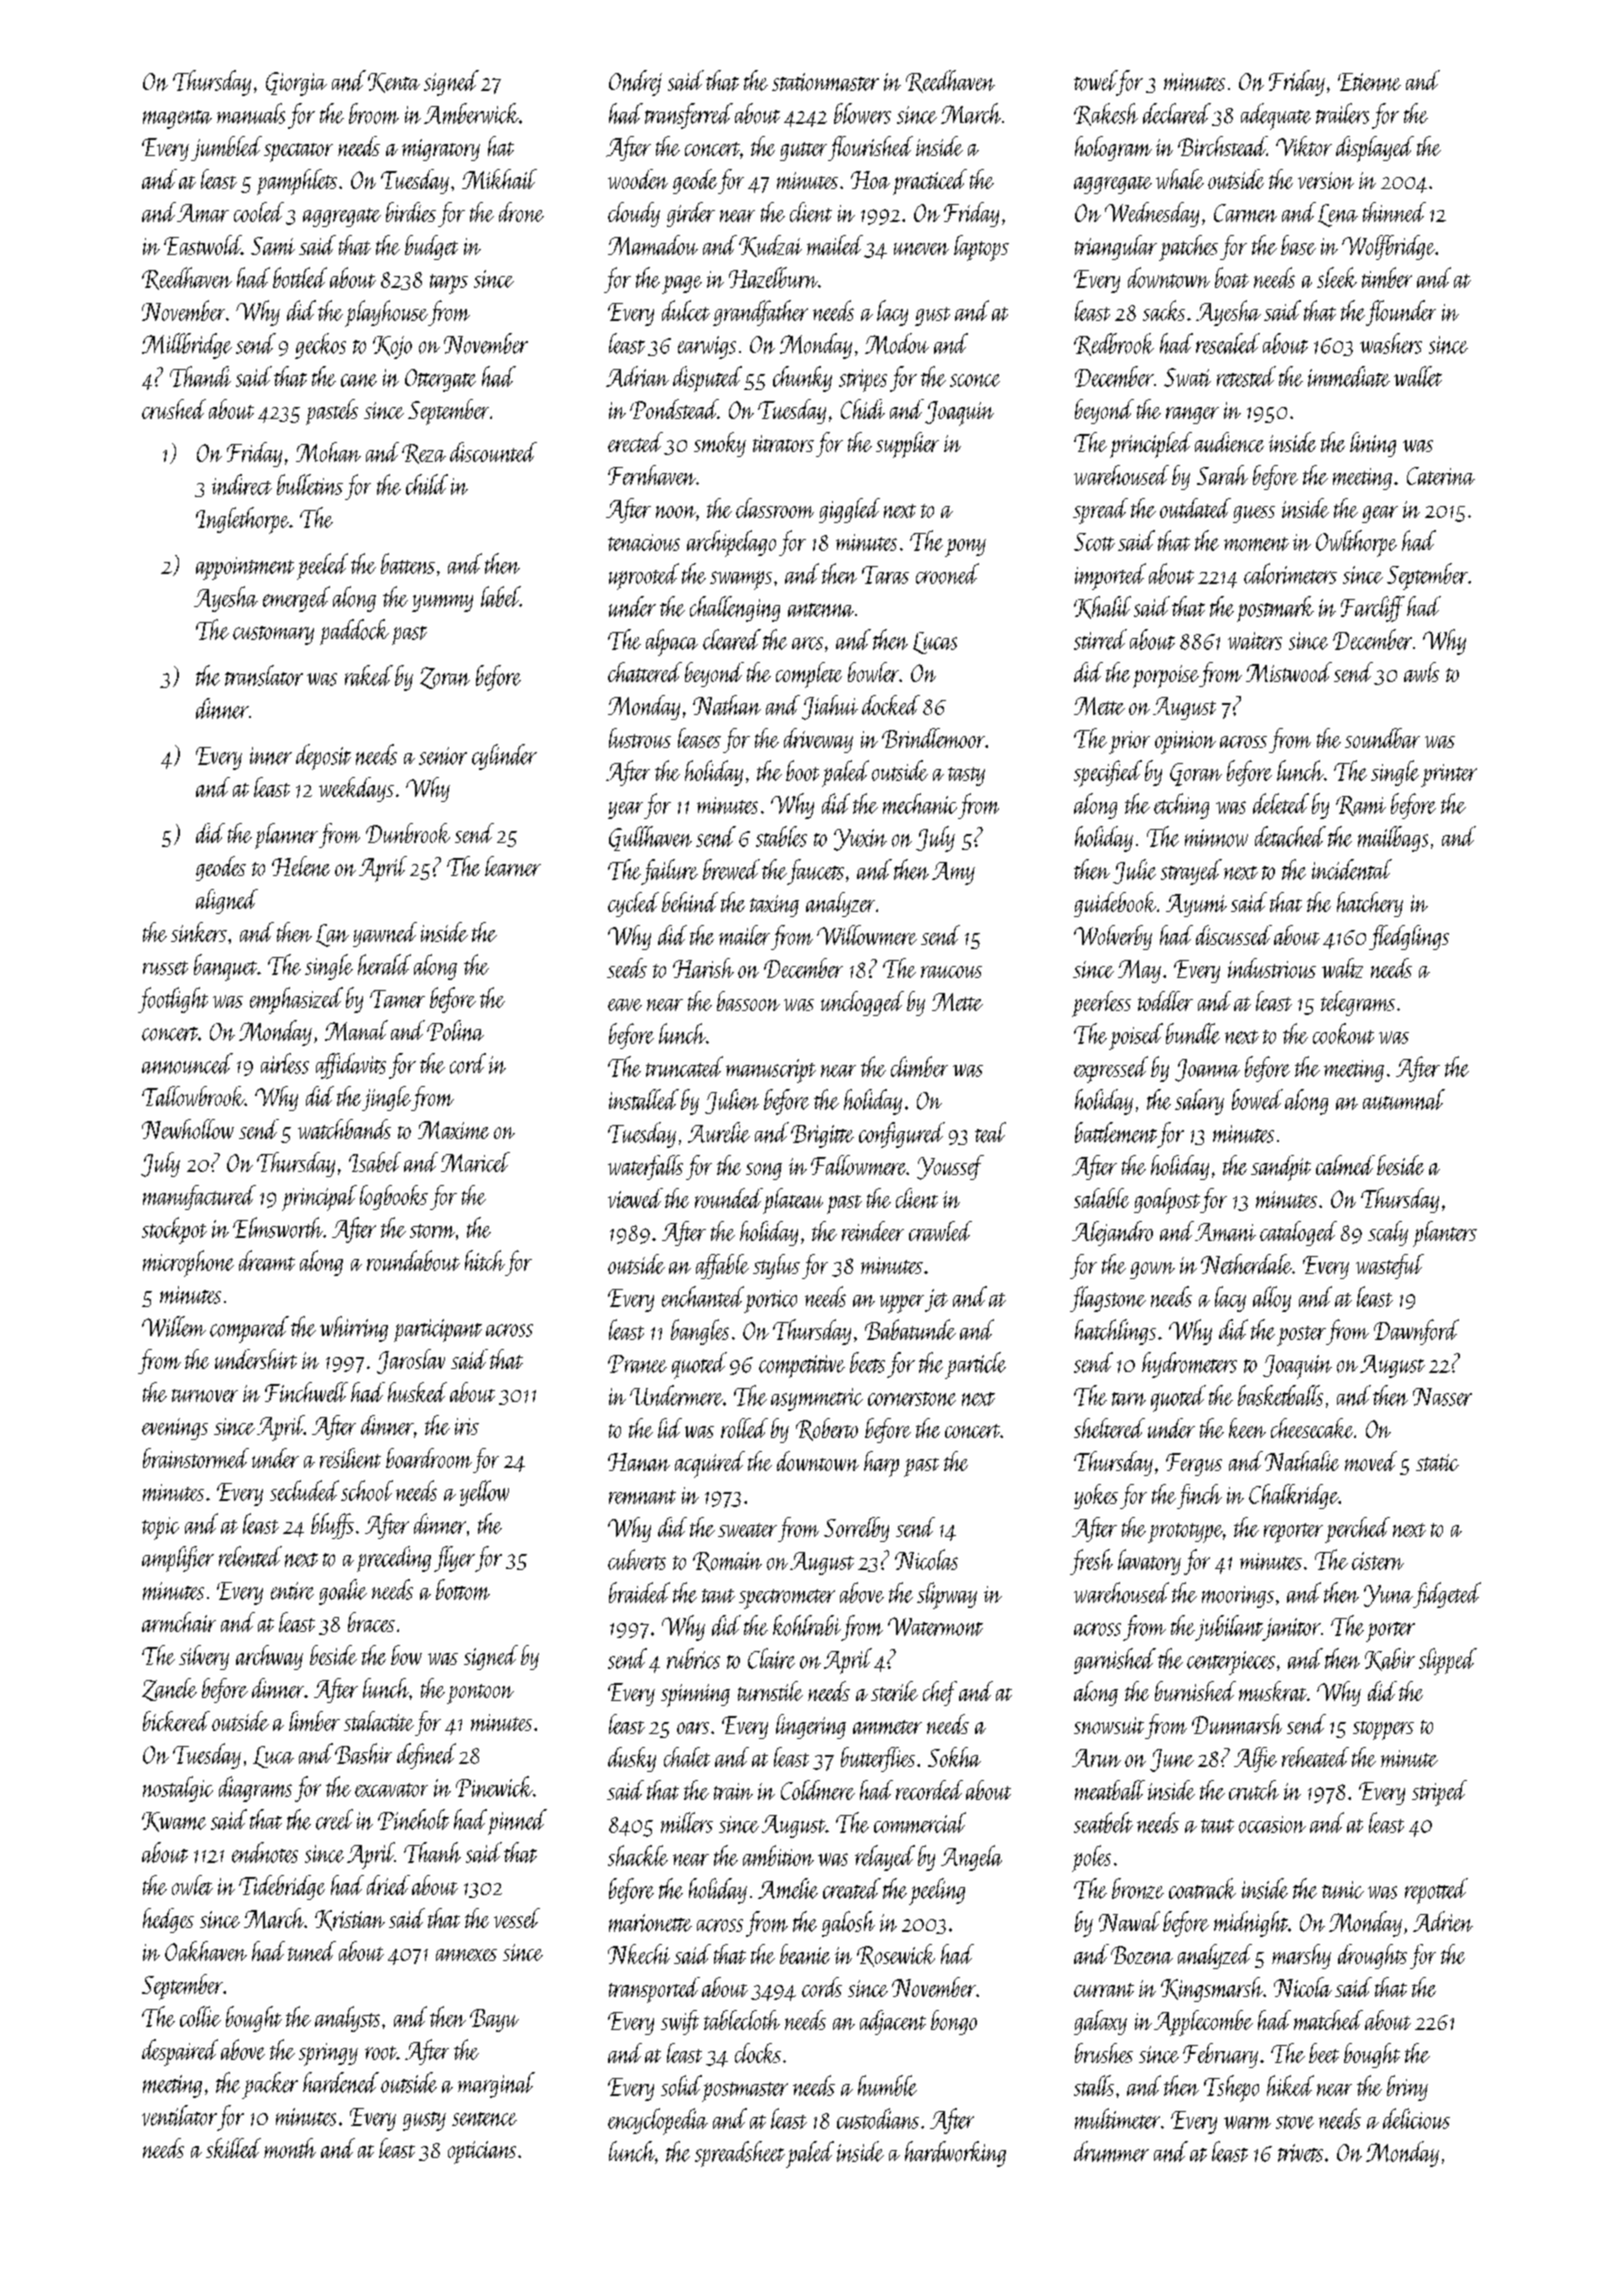 The image size is (1620, 2292). What do you see at coordinates (644, 1099) in the document?
I see `installed` at bounding box center [644, 1099].
